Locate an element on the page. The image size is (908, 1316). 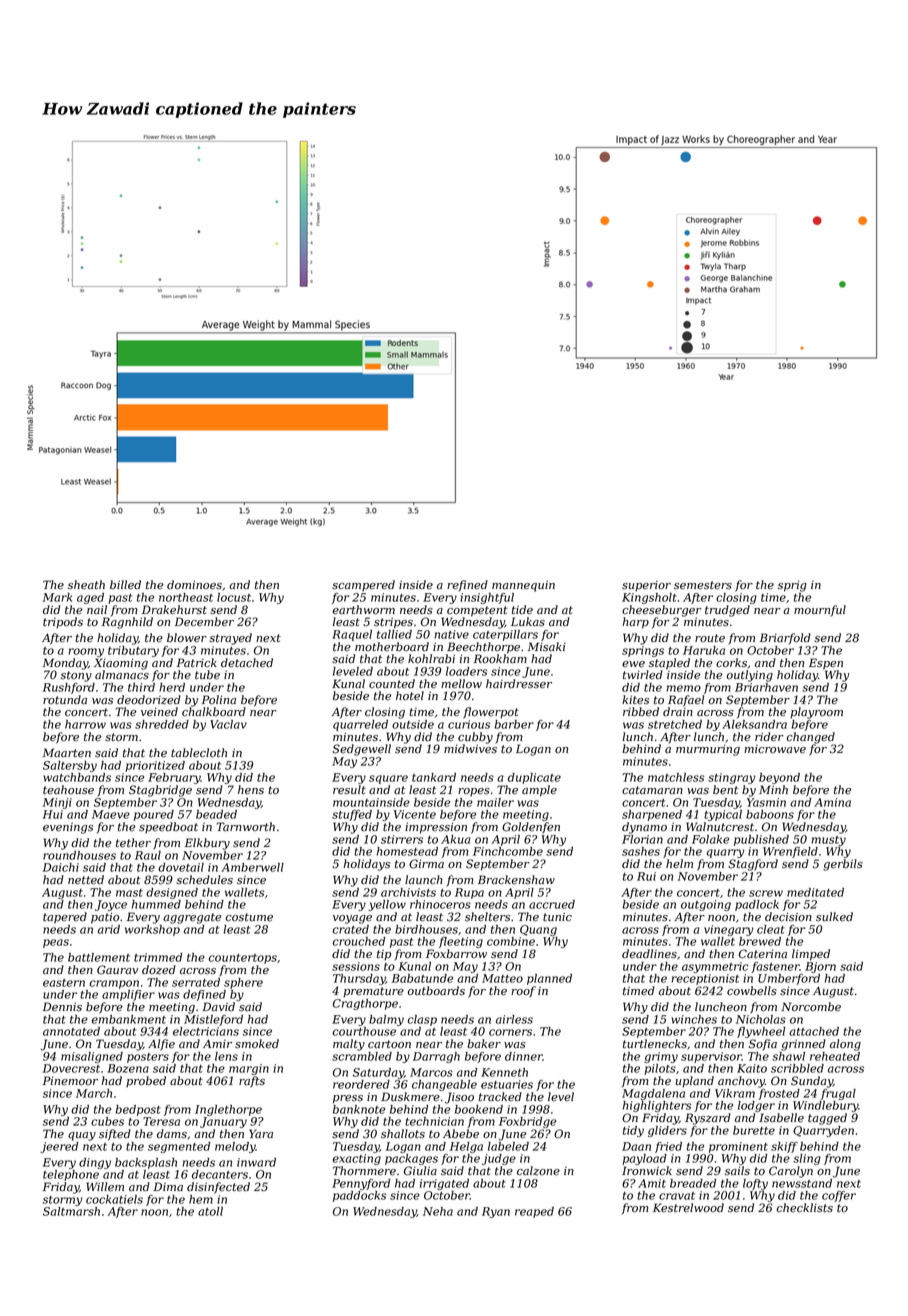
Walnutcrest is located at coordinates (720, 827).
